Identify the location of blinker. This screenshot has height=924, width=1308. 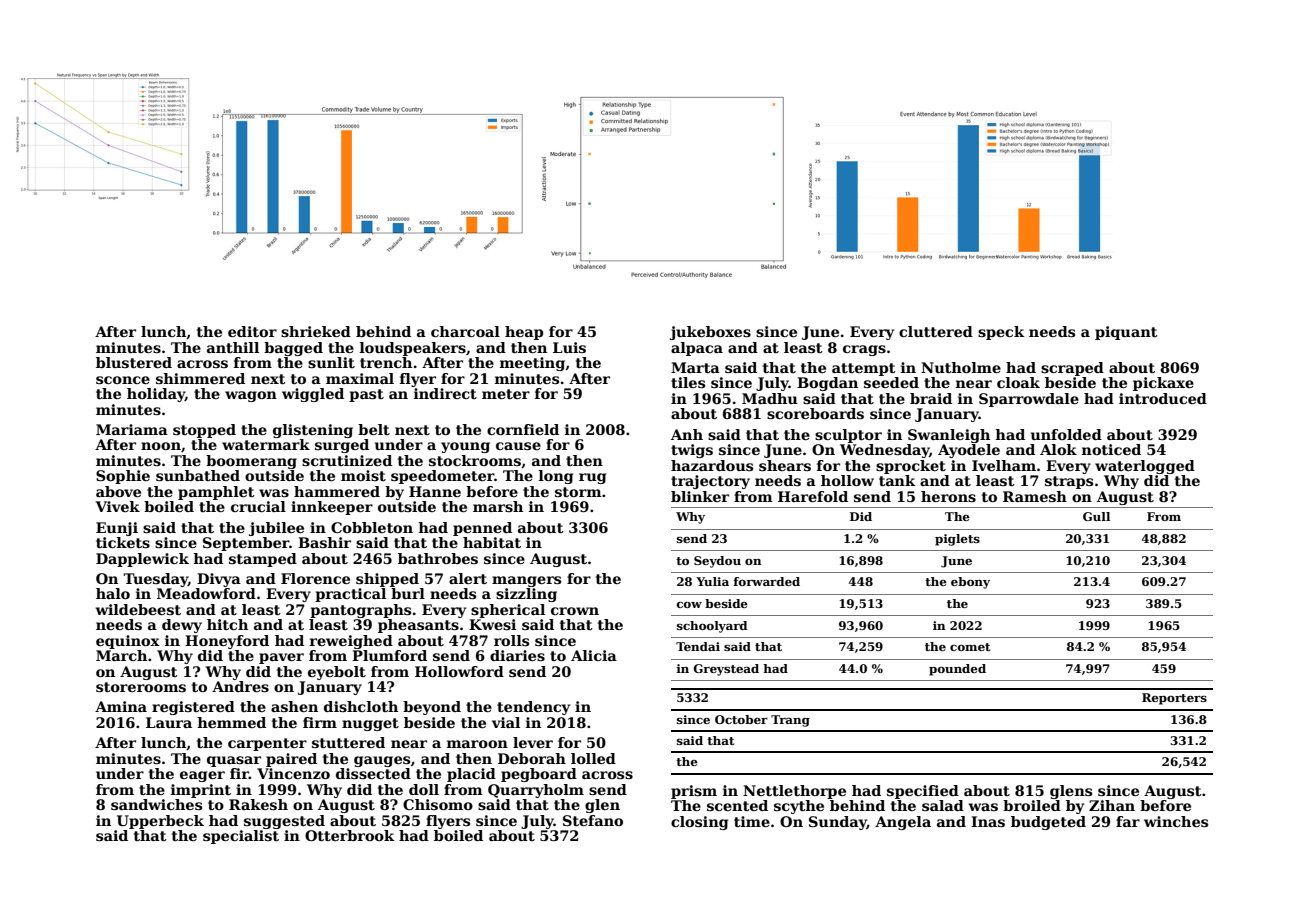
(700, 496).
